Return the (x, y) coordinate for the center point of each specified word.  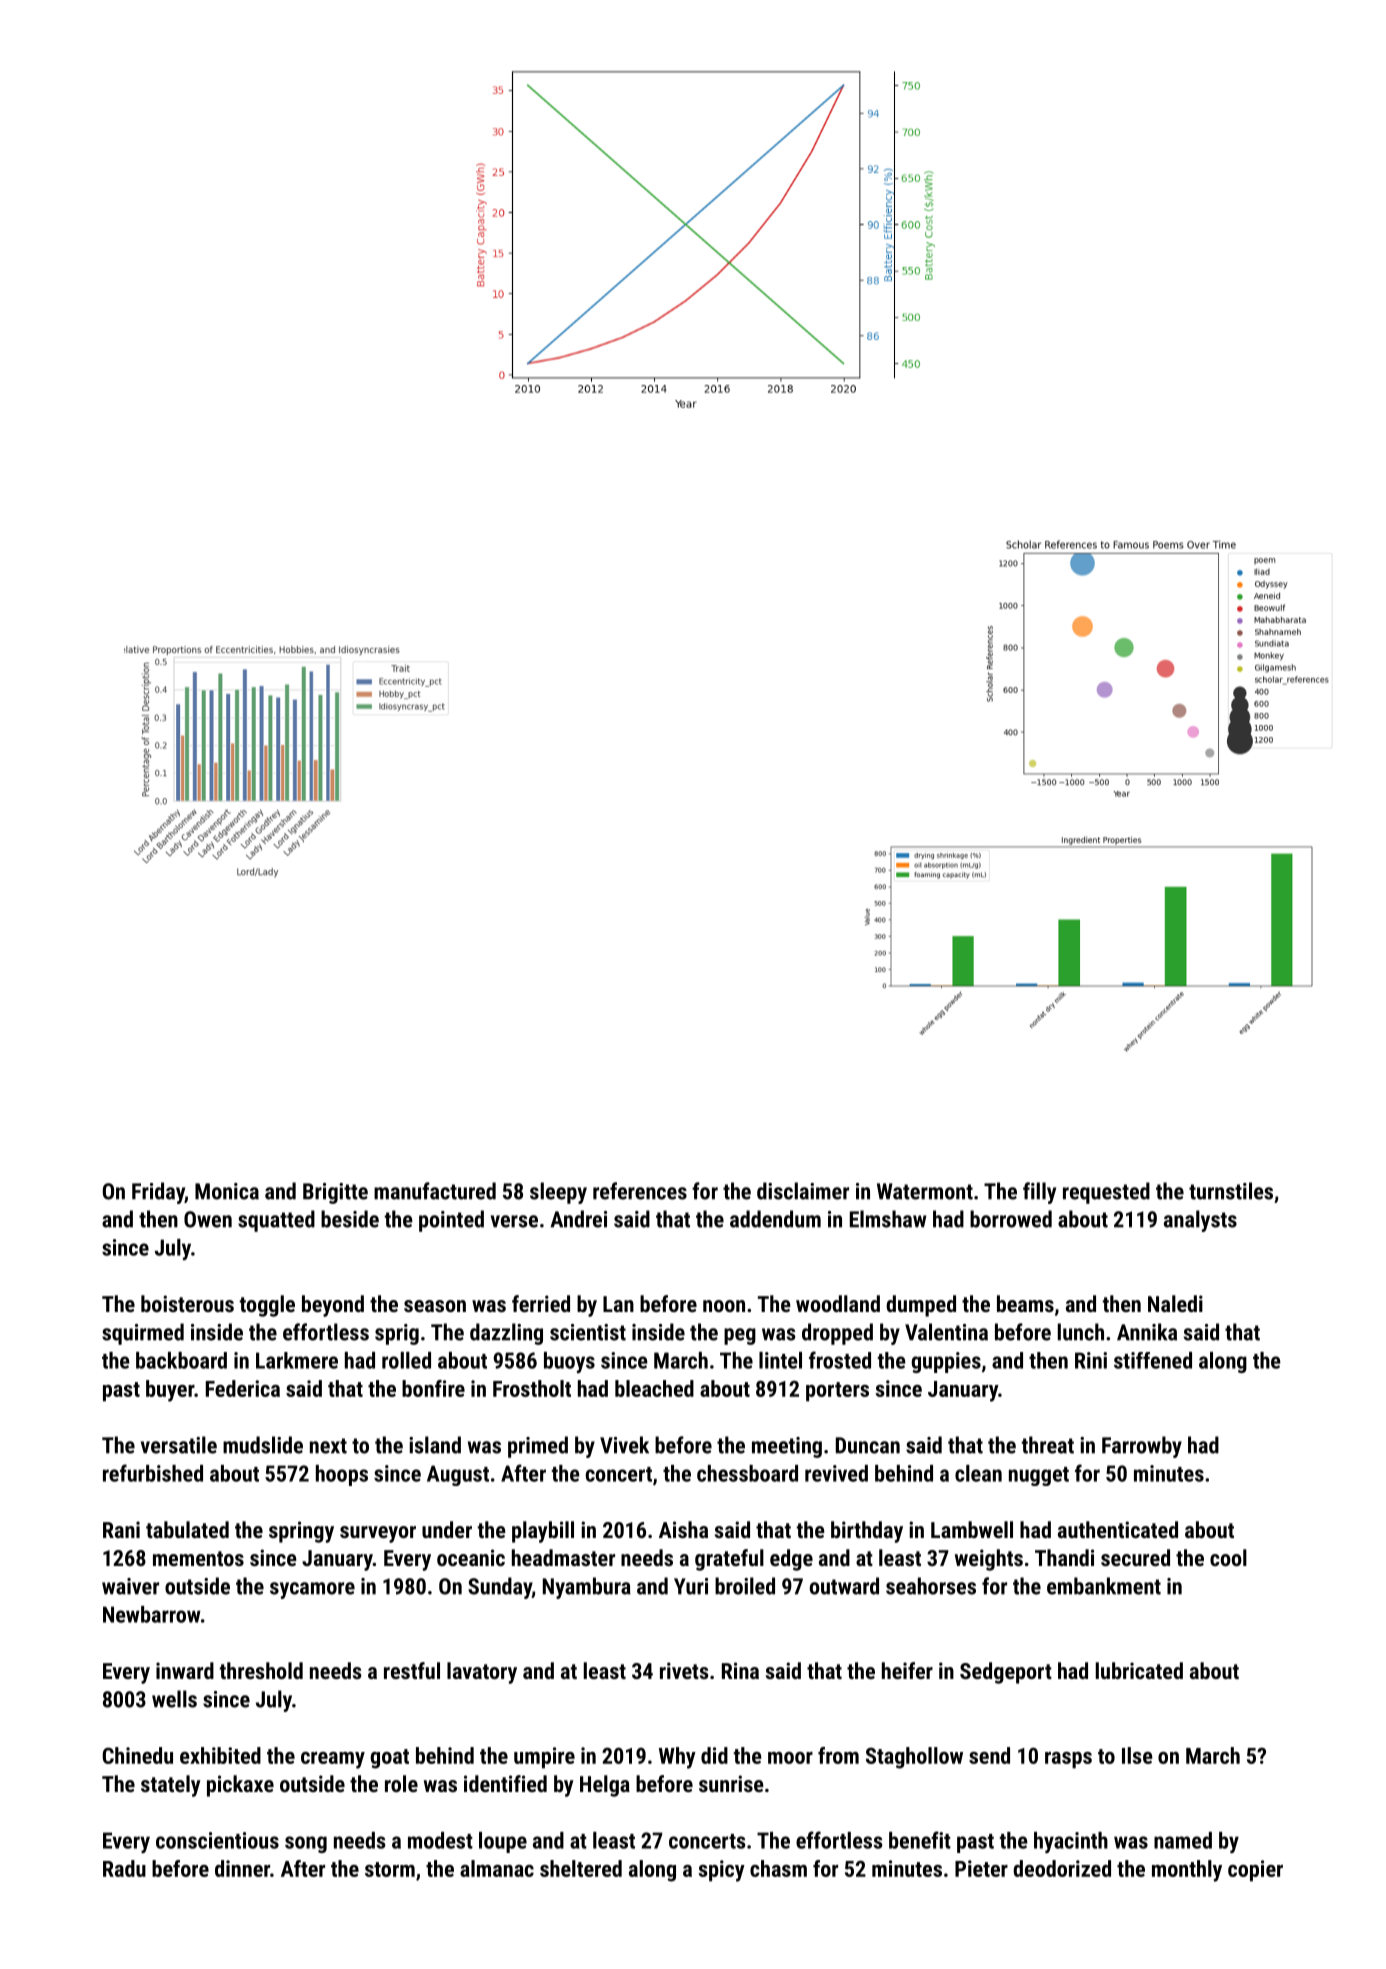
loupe (503, 1842)
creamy (333, 1760)
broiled (745, 1586)
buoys (569, 1362)
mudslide (263, 1445)
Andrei (578, 1219)
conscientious (217, 1840)
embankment (1104, 1586)
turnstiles (1231, 1191)
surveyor (378, 1534)
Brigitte (335, 1193)
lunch (1081, 1332)
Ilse (1137, 1755)
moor (790, 1758)
